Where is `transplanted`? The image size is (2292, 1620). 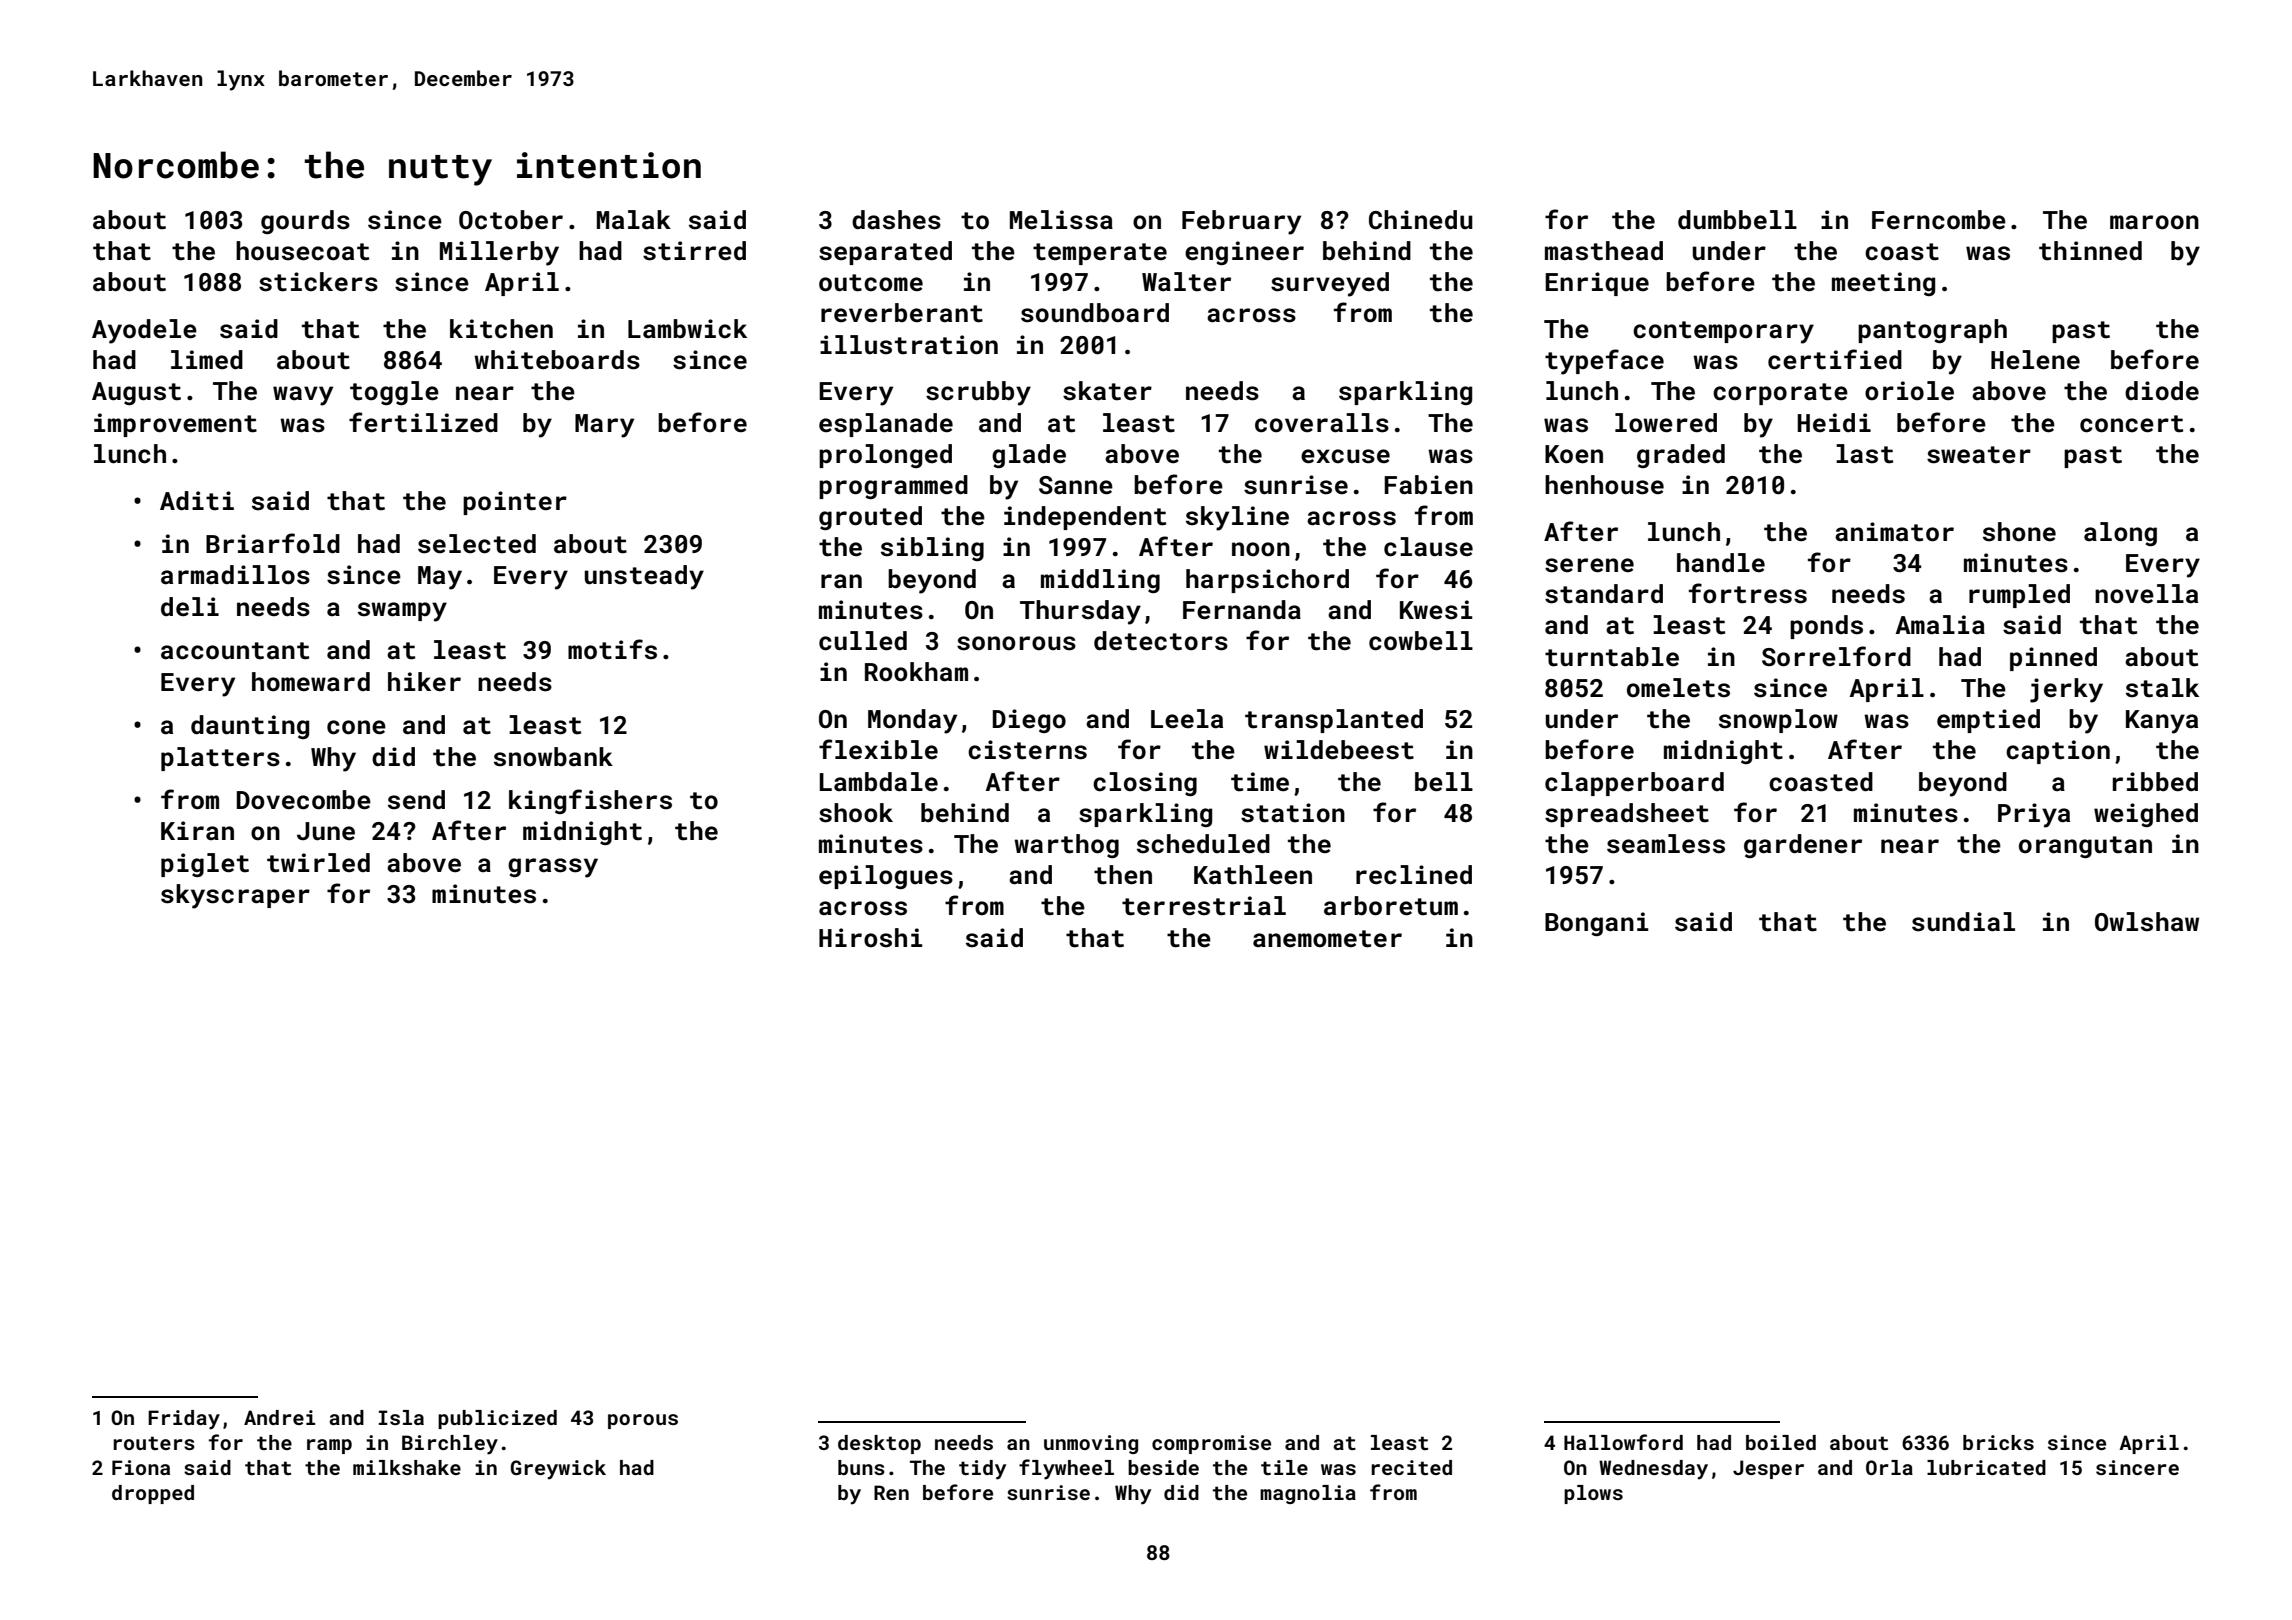
transplanted is located at coordinates (1334, 721).
